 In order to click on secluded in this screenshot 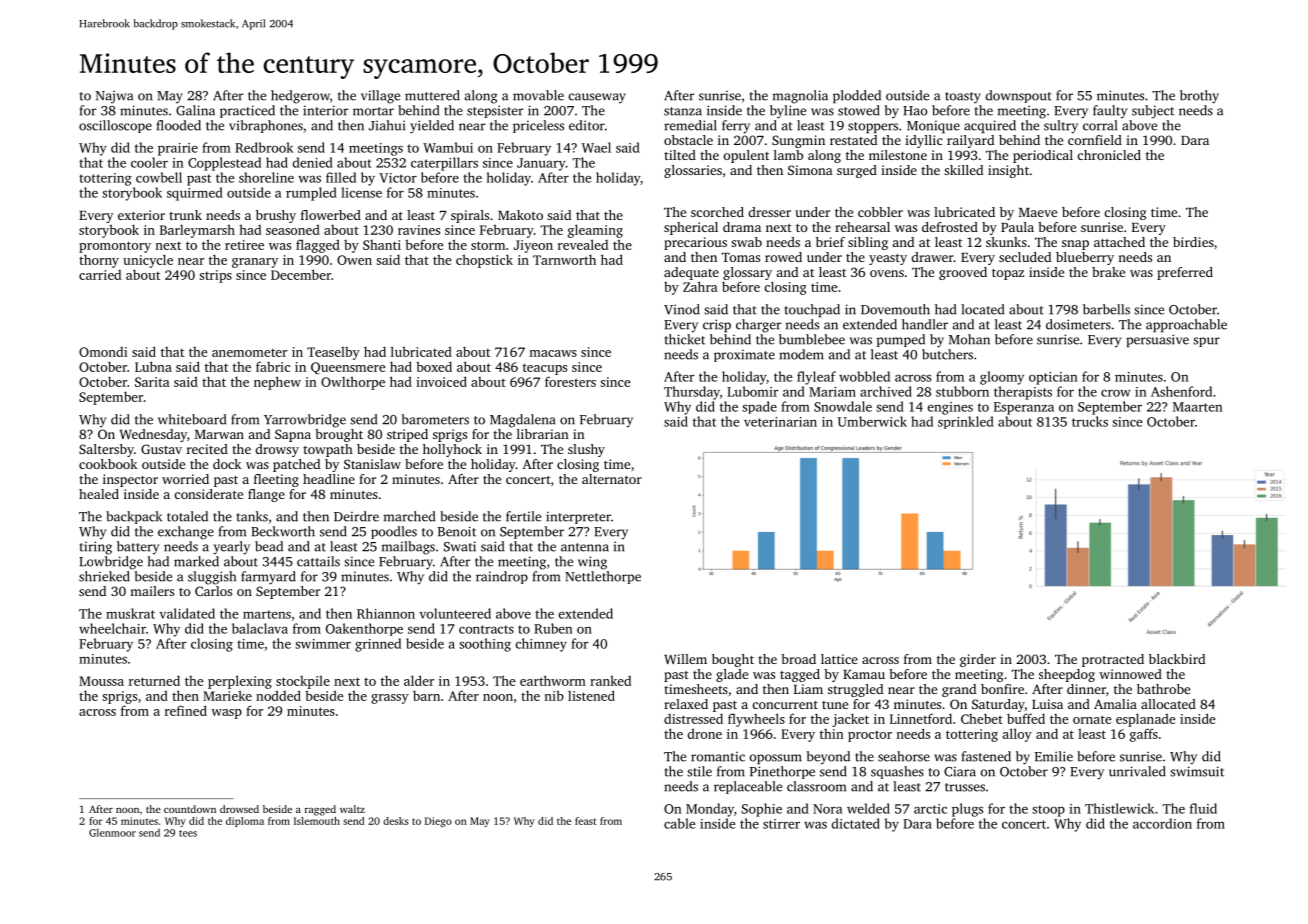, I will do `click(1025, 257)`.
